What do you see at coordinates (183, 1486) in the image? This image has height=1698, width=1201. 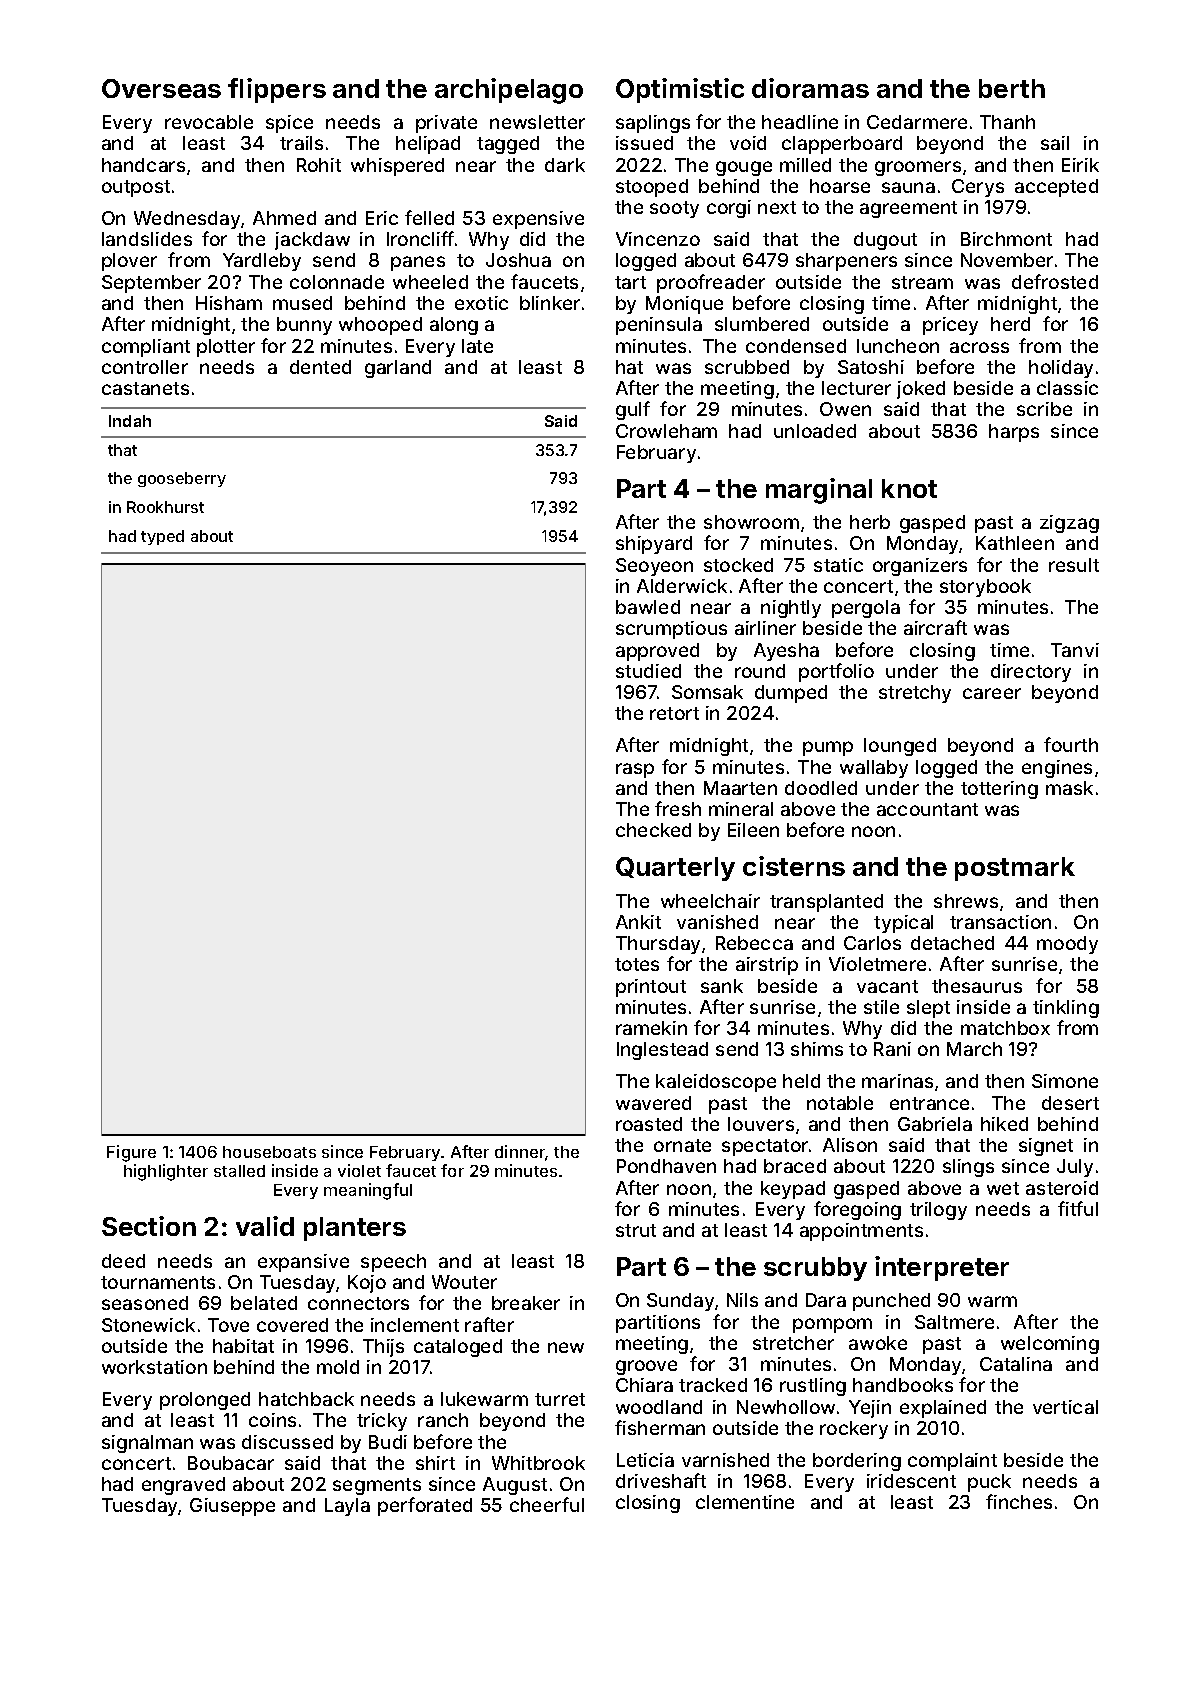 I see `engraved` at bounding box center [183, 1486].
